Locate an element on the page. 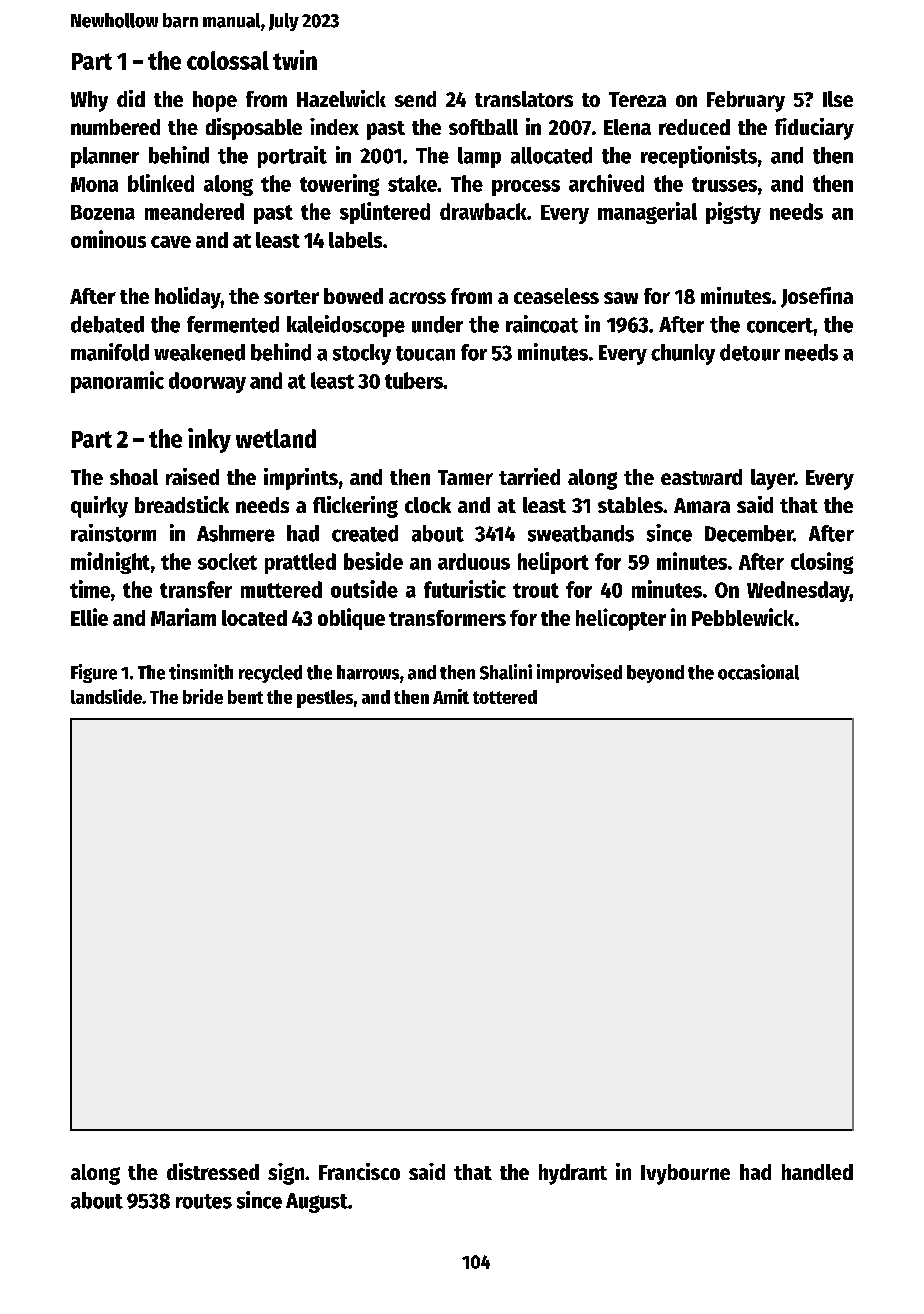 Image resolution: width=924 pixels, height=1314 pixels. occasional is located at coordinates (758, 672).
